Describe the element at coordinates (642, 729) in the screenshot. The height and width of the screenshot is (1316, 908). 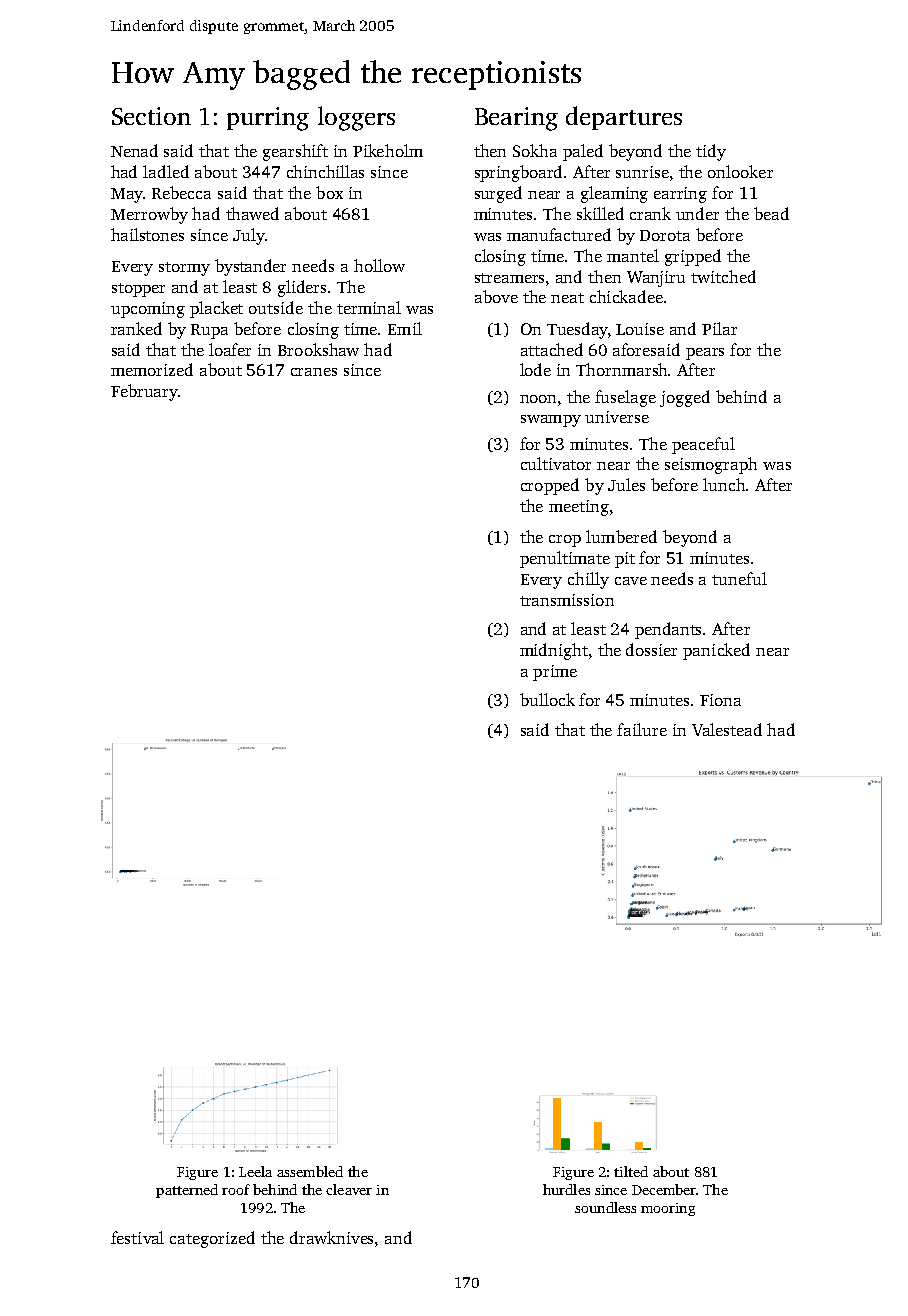
I see `failure` at that location.
